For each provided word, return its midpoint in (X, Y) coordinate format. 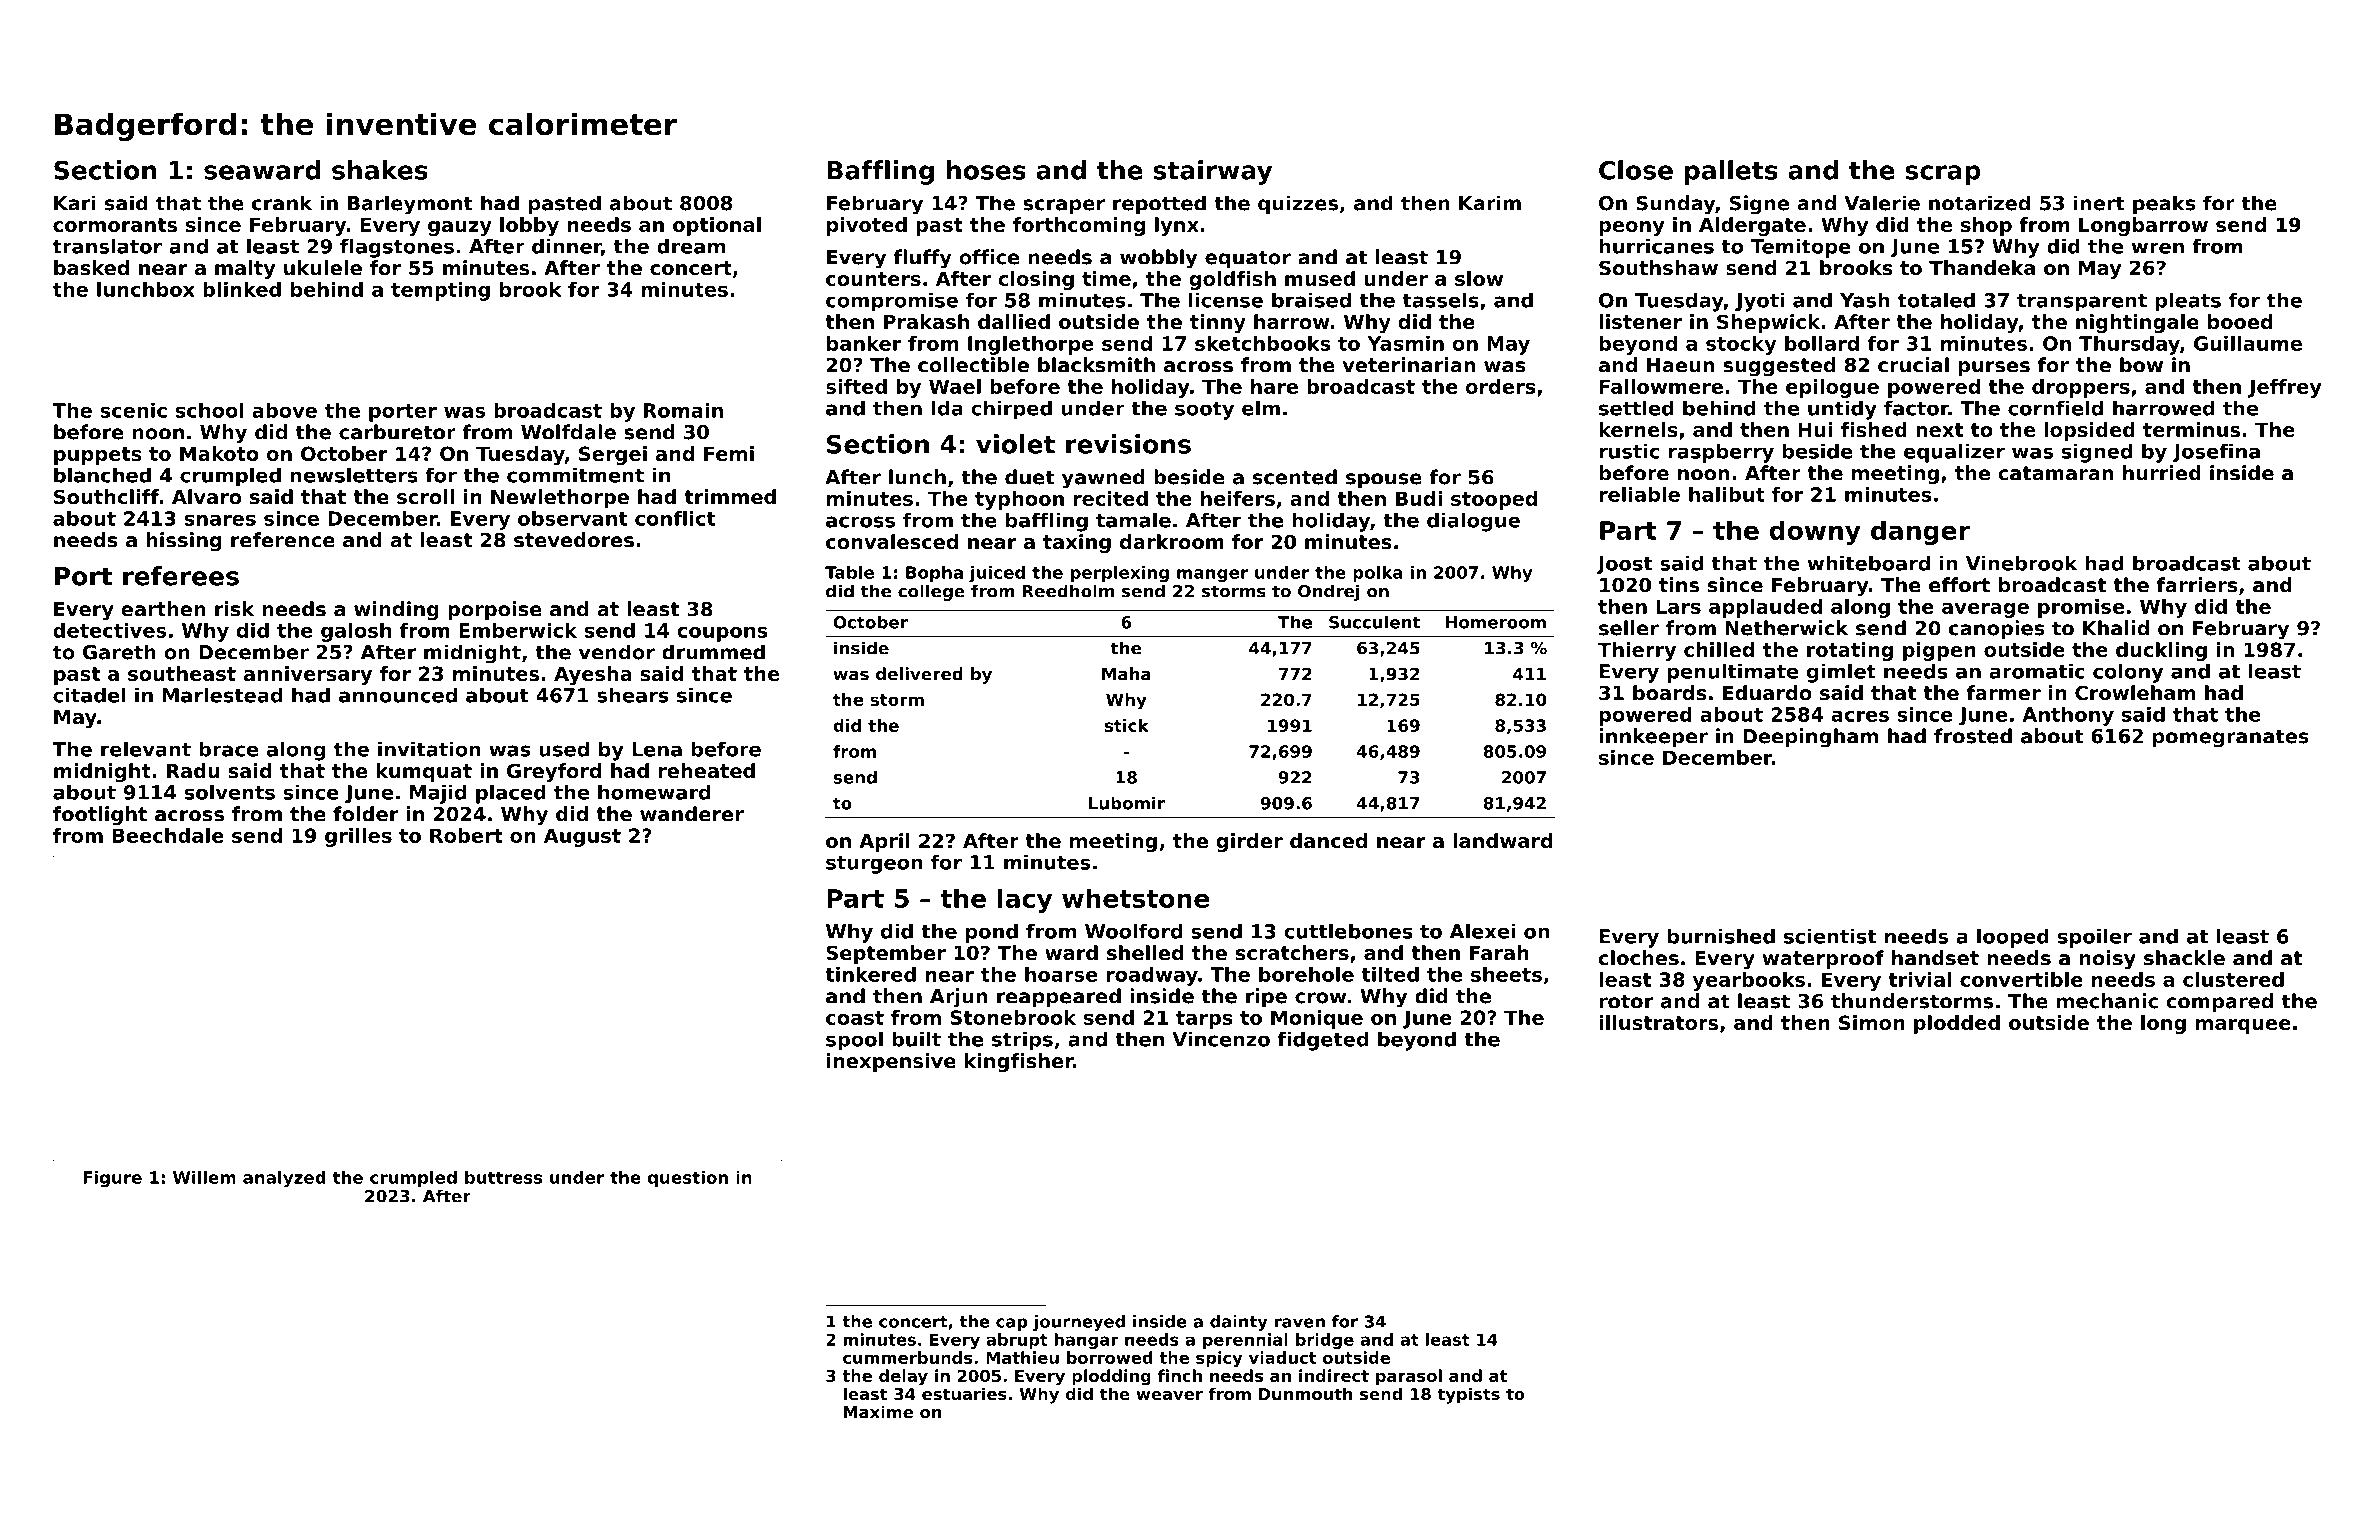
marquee (2243, 1026)
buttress (503, 1177)
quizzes (1298, 205)
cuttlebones (1348, 931)
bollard (1822, 343)
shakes (380, 170)
